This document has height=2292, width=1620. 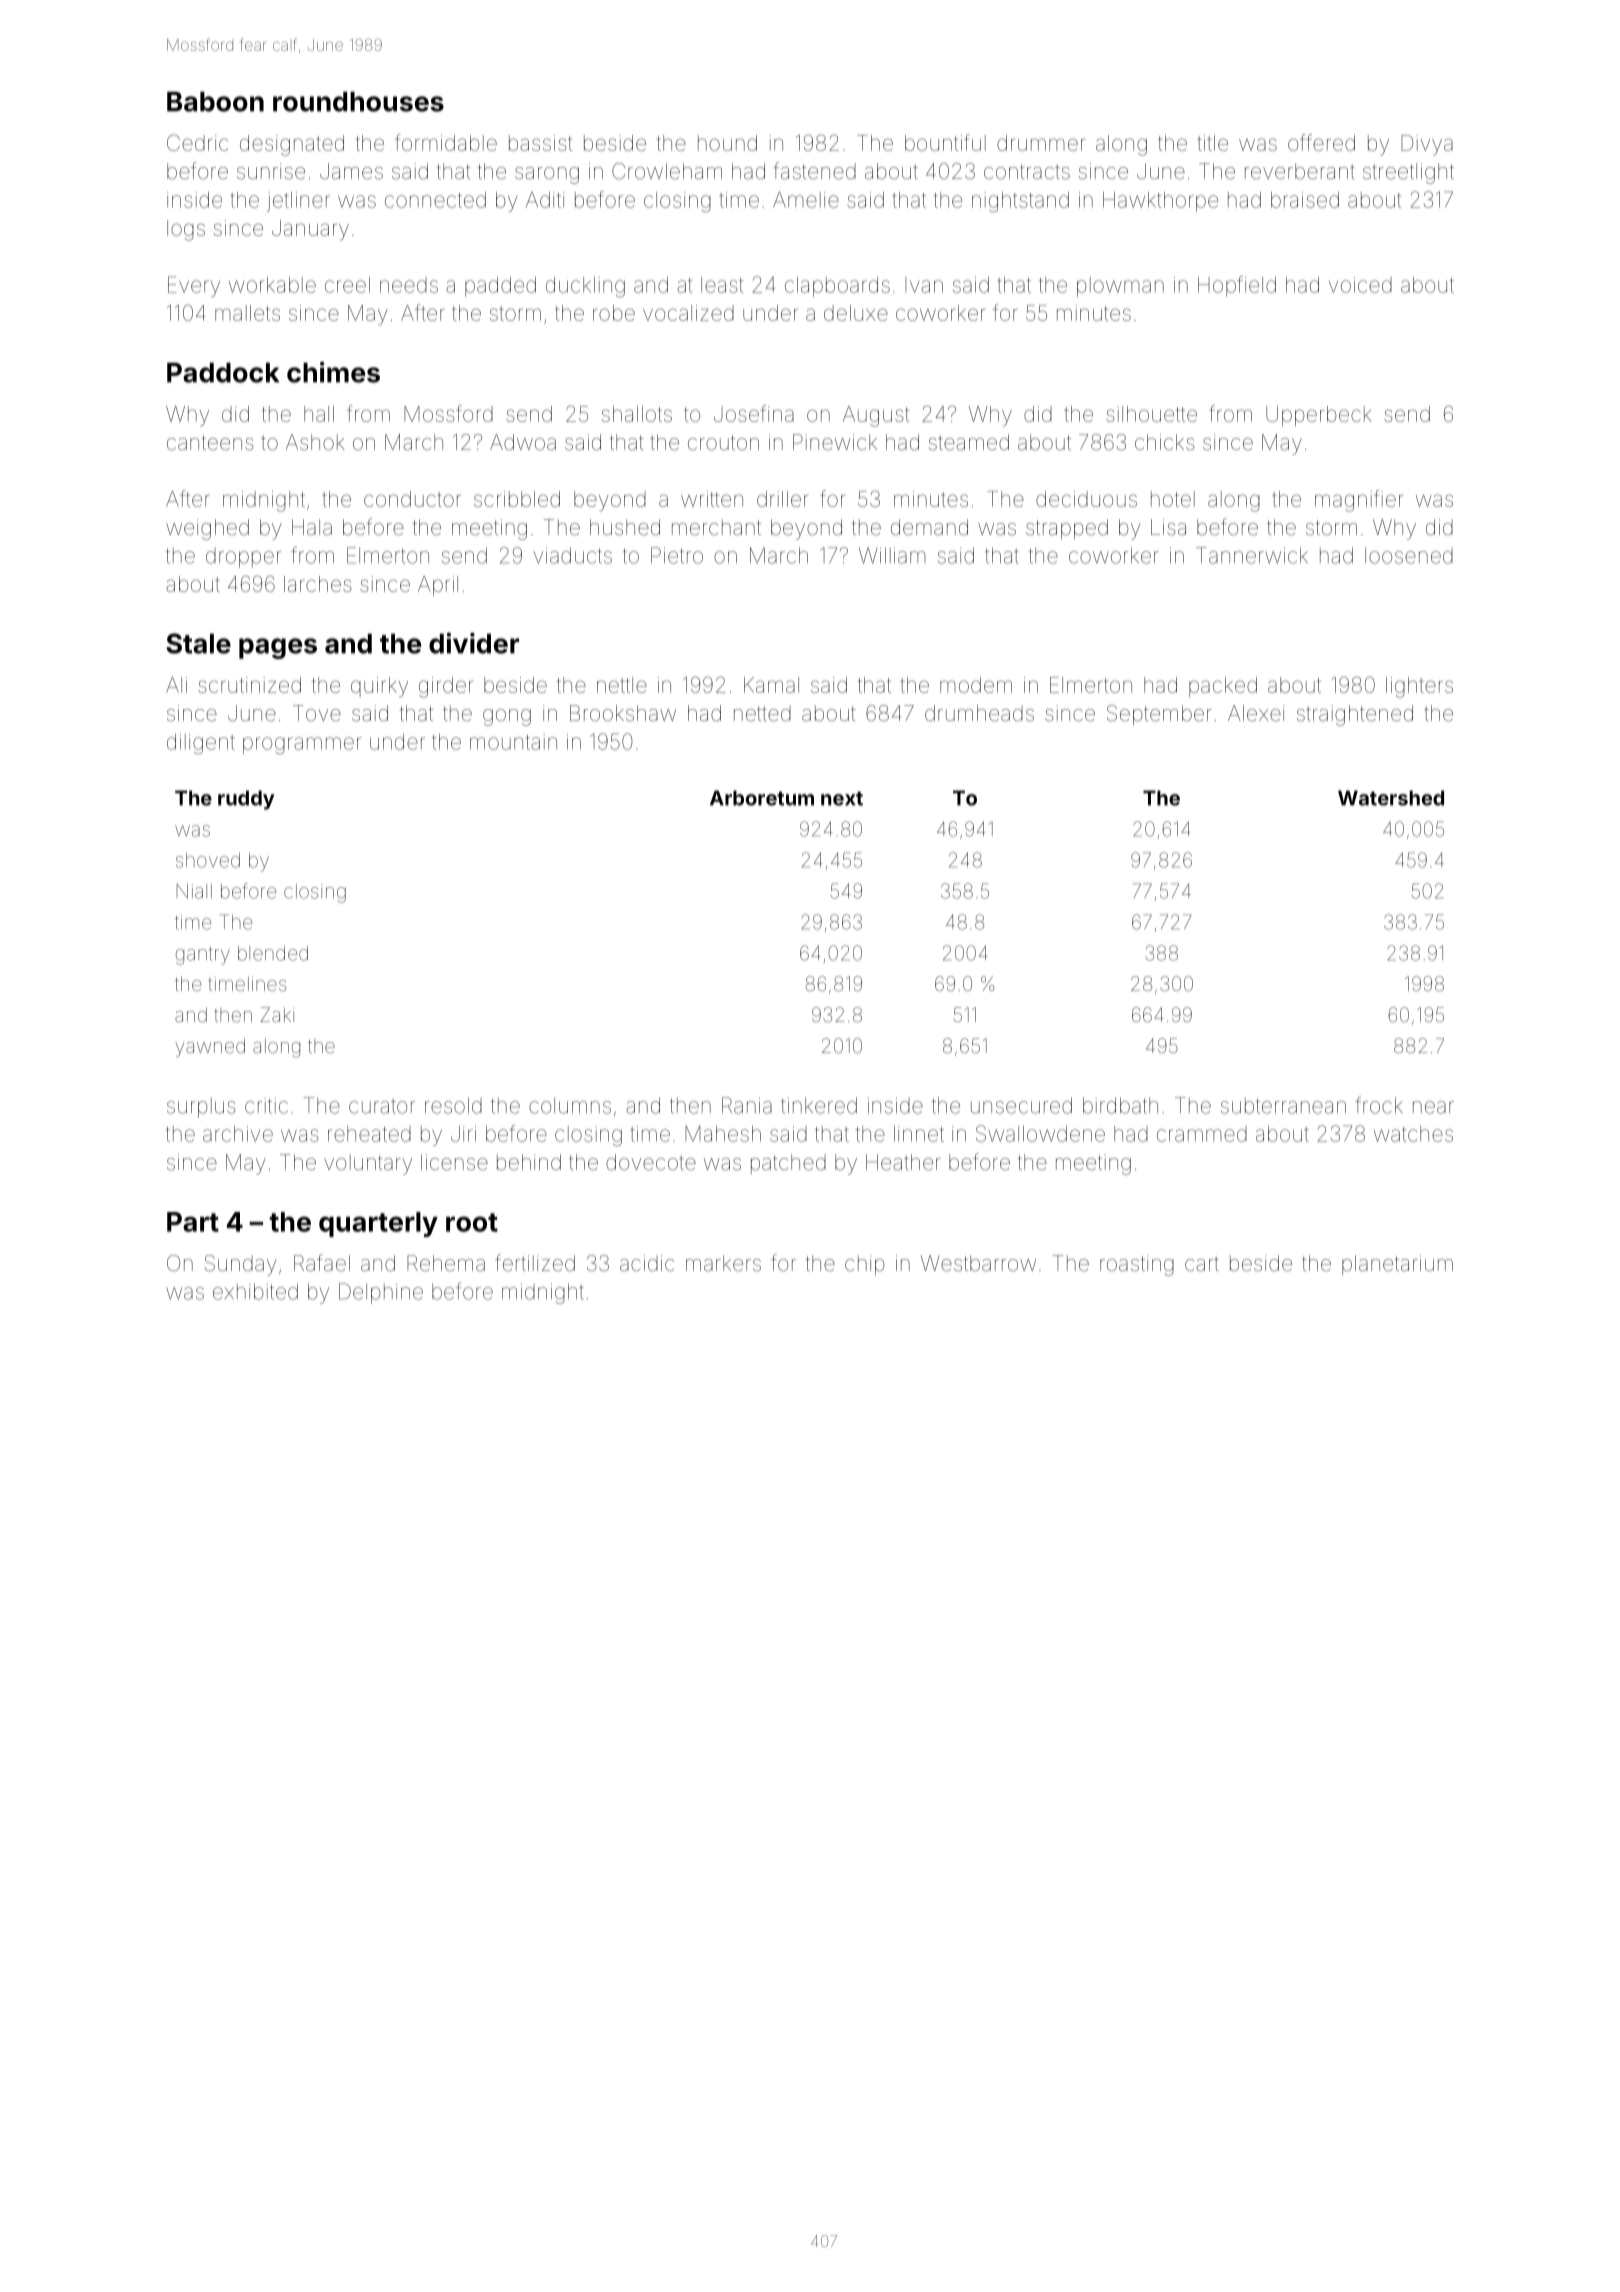 I want to click on Alexei, so click(x=1256, y=713).
